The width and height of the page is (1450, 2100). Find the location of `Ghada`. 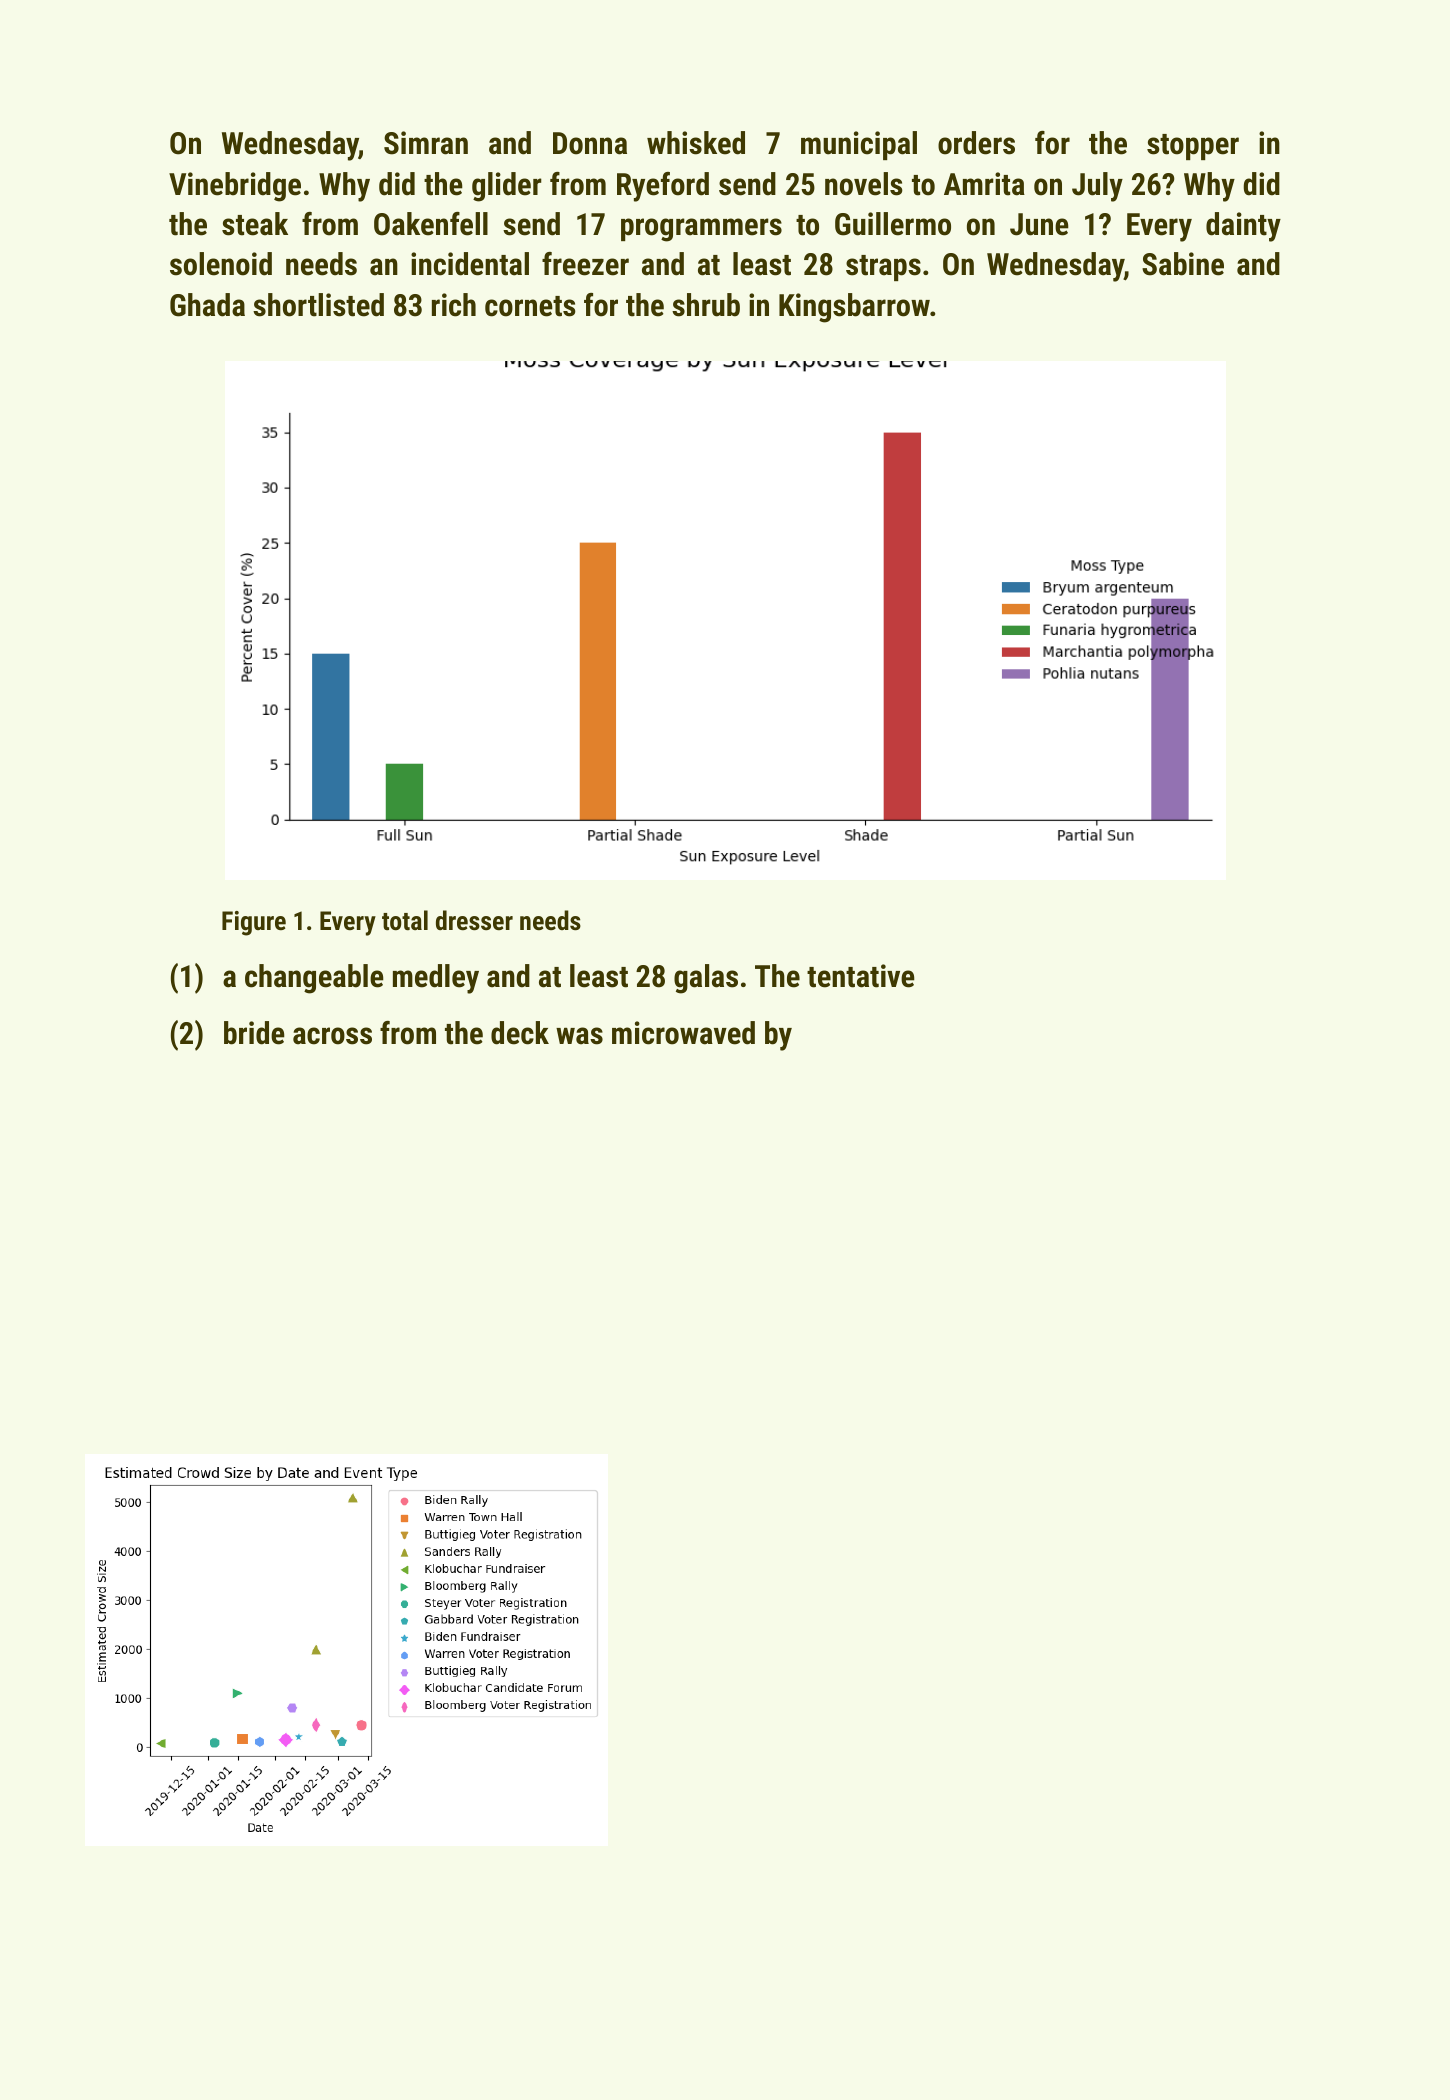

Ghada is located at coordinates (207, 305).
